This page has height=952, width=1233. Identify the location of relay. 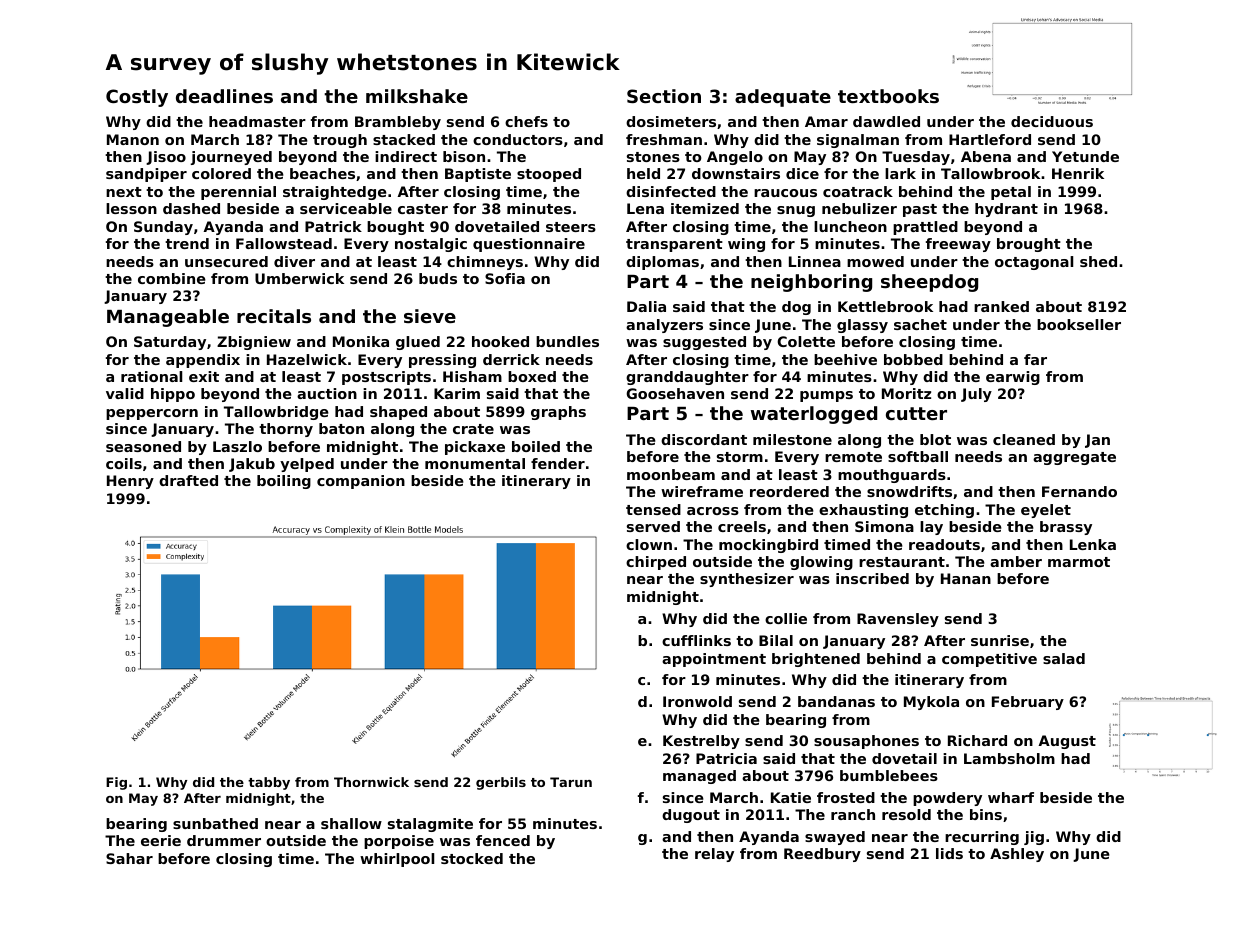
(714, 855).
